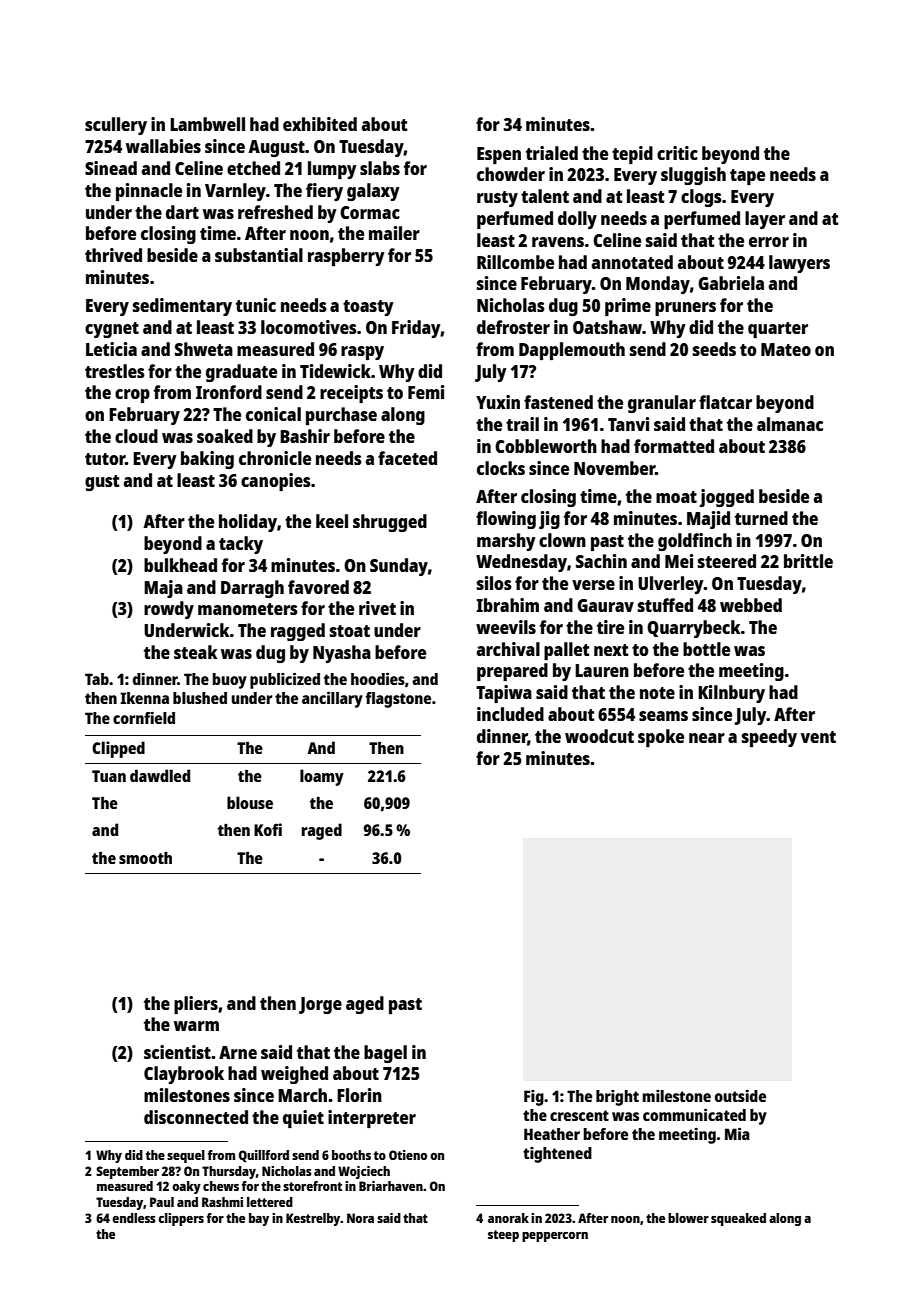 Image resolution: width=924 pixels, height=1308 pixels. I want to click on tightened, so click(557, 1155).
